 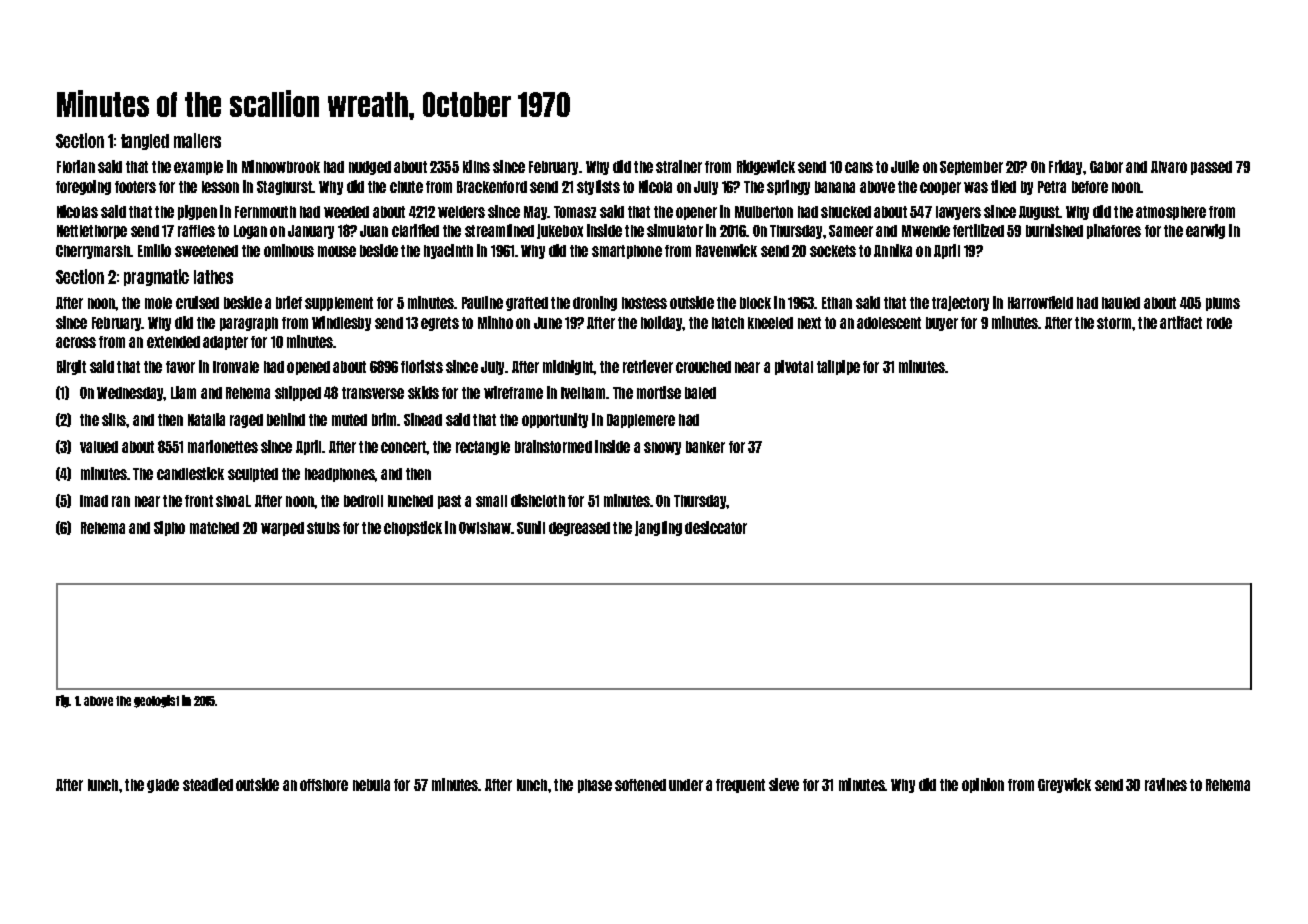 What do you see at coordinates (324, 785) in the screenshot?
I see `offshore` at bounding box center [324, 785].
